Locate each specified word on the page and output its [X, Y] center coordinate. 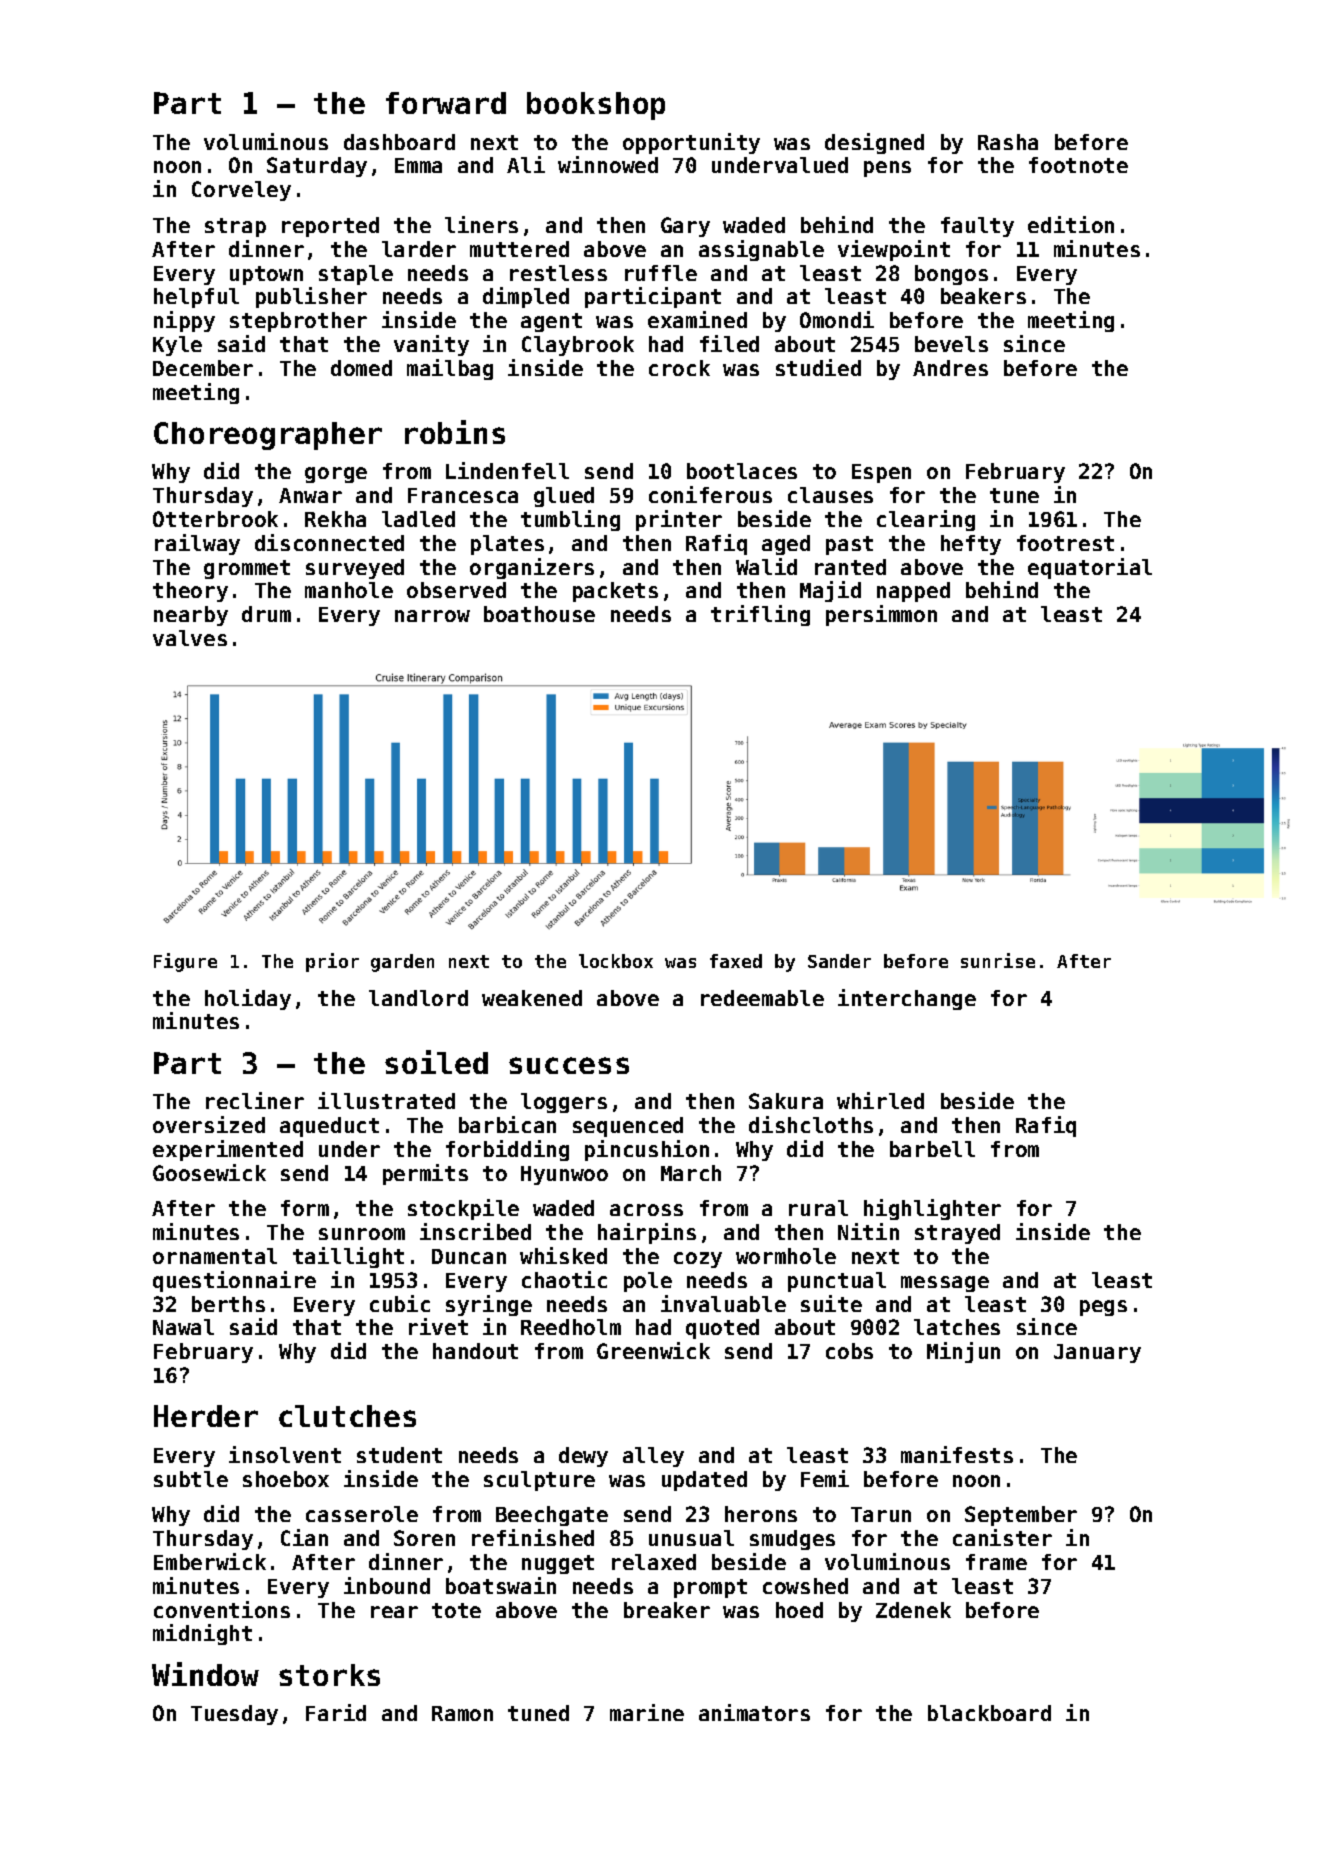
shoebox [286, 1479]
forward [446, 103]
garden [402, 963]
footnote [1078, 165]
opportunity [691, 143]
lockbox [616, 961]
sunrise [998, 960]
